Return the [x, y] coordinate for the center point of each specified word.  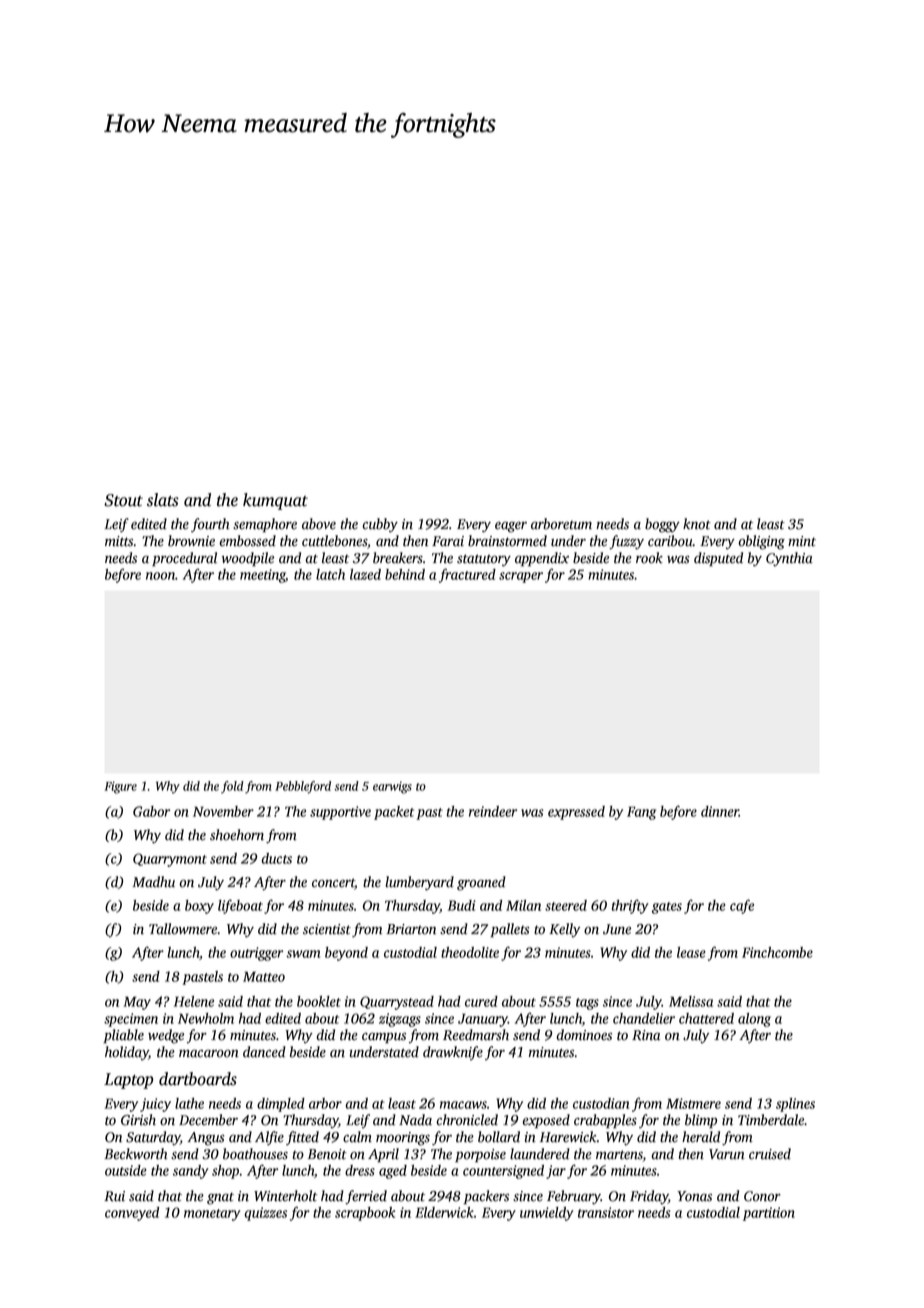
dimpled [281, 1105]
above [319, 524]
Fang [641, 813]
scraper [521, 577]
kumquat [275, 501]
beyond [346, 954]
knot [697, 524]
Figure [121, 787]
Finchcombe [777, 952]
